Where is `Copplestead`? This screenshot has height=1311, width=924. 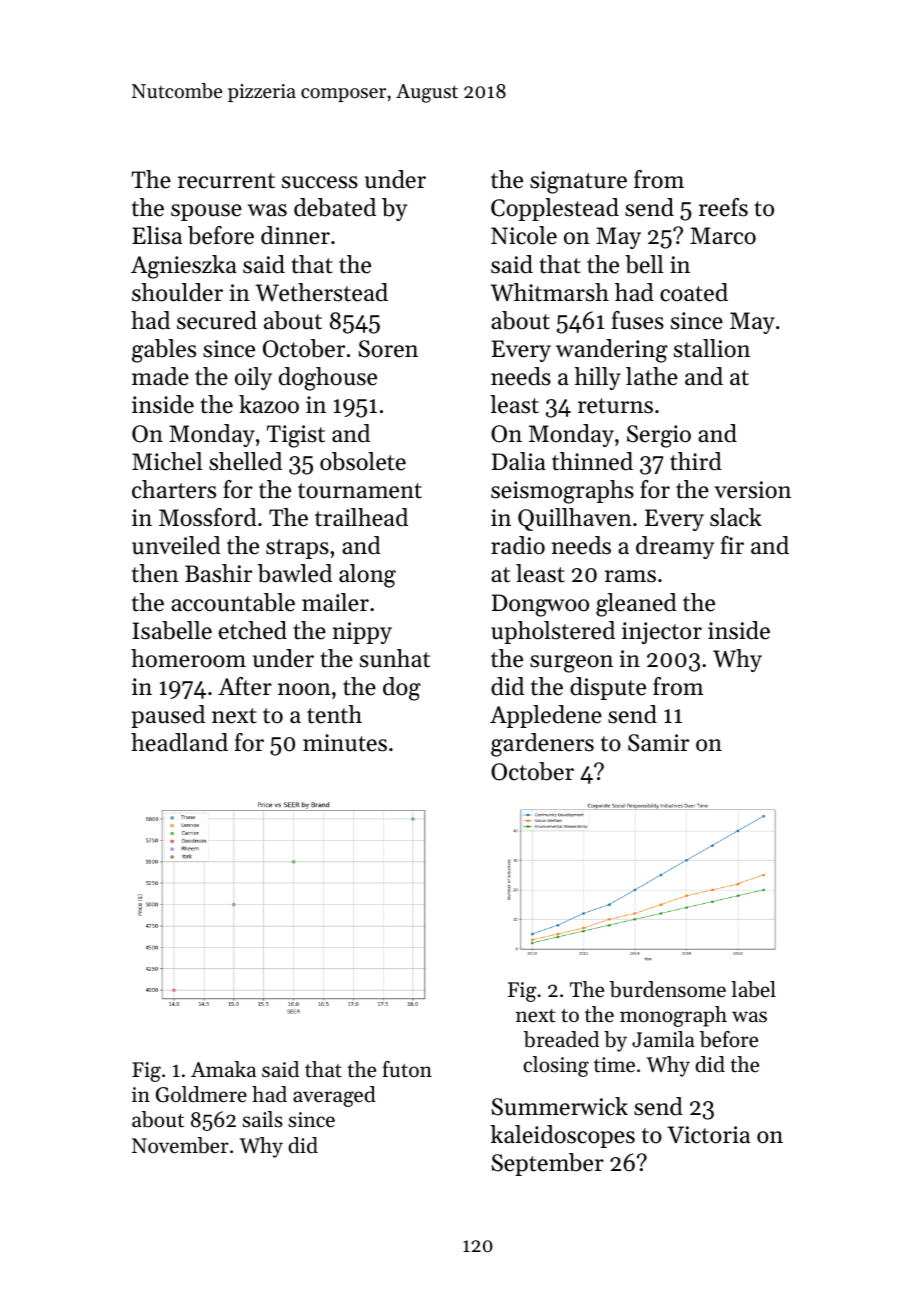
Copplestead is located at coordinates (555, 209).
